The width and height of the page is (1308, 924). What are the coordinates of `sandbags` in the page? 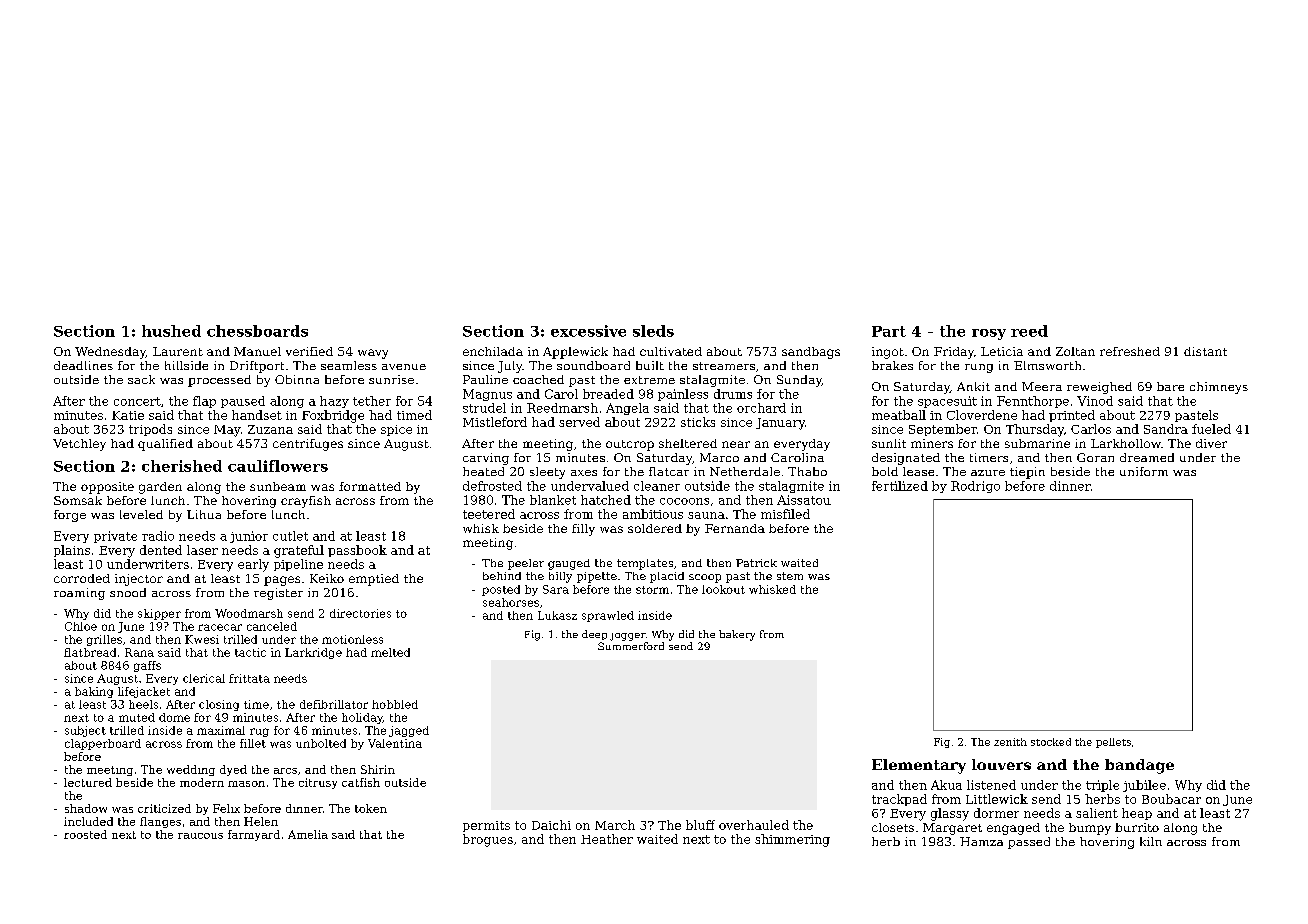 It's located at (811, 353).
